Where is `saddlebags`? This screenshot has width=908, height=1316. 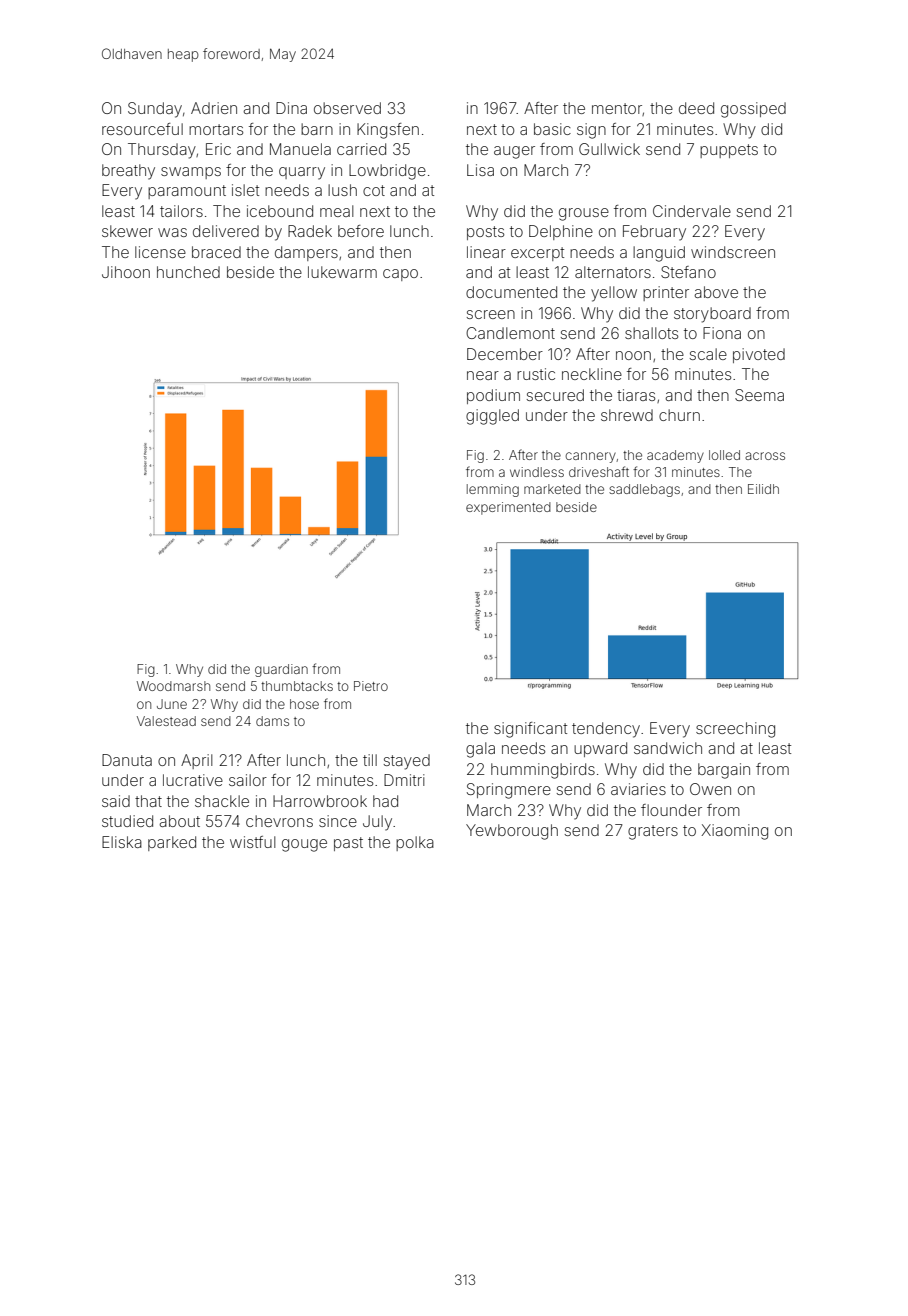 saddlebags is located at coordinates (644, 490).
